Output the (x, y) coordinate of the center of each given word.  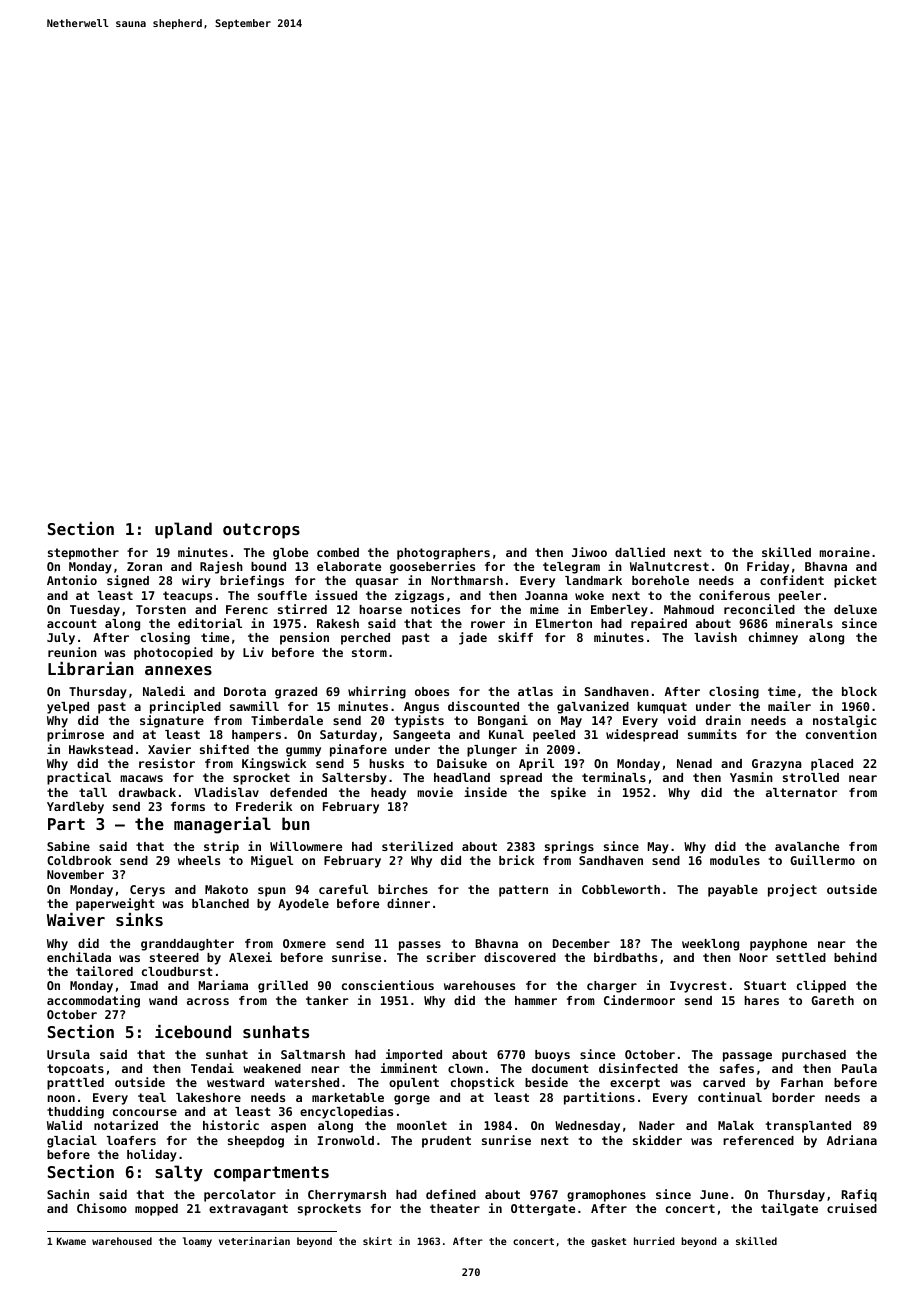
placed (832, 765)
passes (420, 946)
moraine (844, 552)
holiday (152, 1155)
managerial (222, 825)
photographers (443, 554)
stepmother (83, 554)
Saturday (348, 736)
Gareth (832, 1000)
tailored (104, 971)
